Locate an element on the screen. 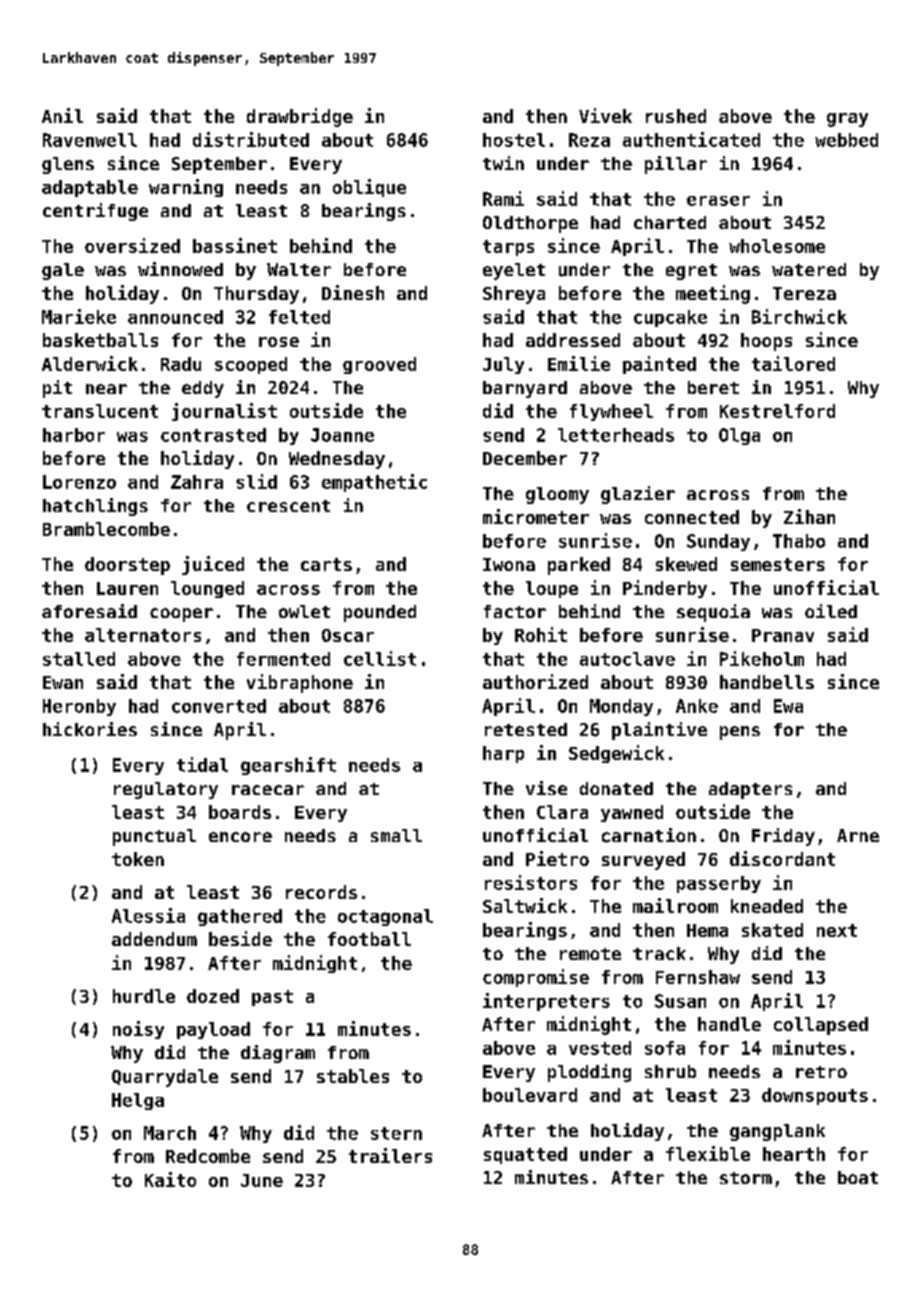 The image size is (924, 1308). June is located at coordinates (262, 1180).
